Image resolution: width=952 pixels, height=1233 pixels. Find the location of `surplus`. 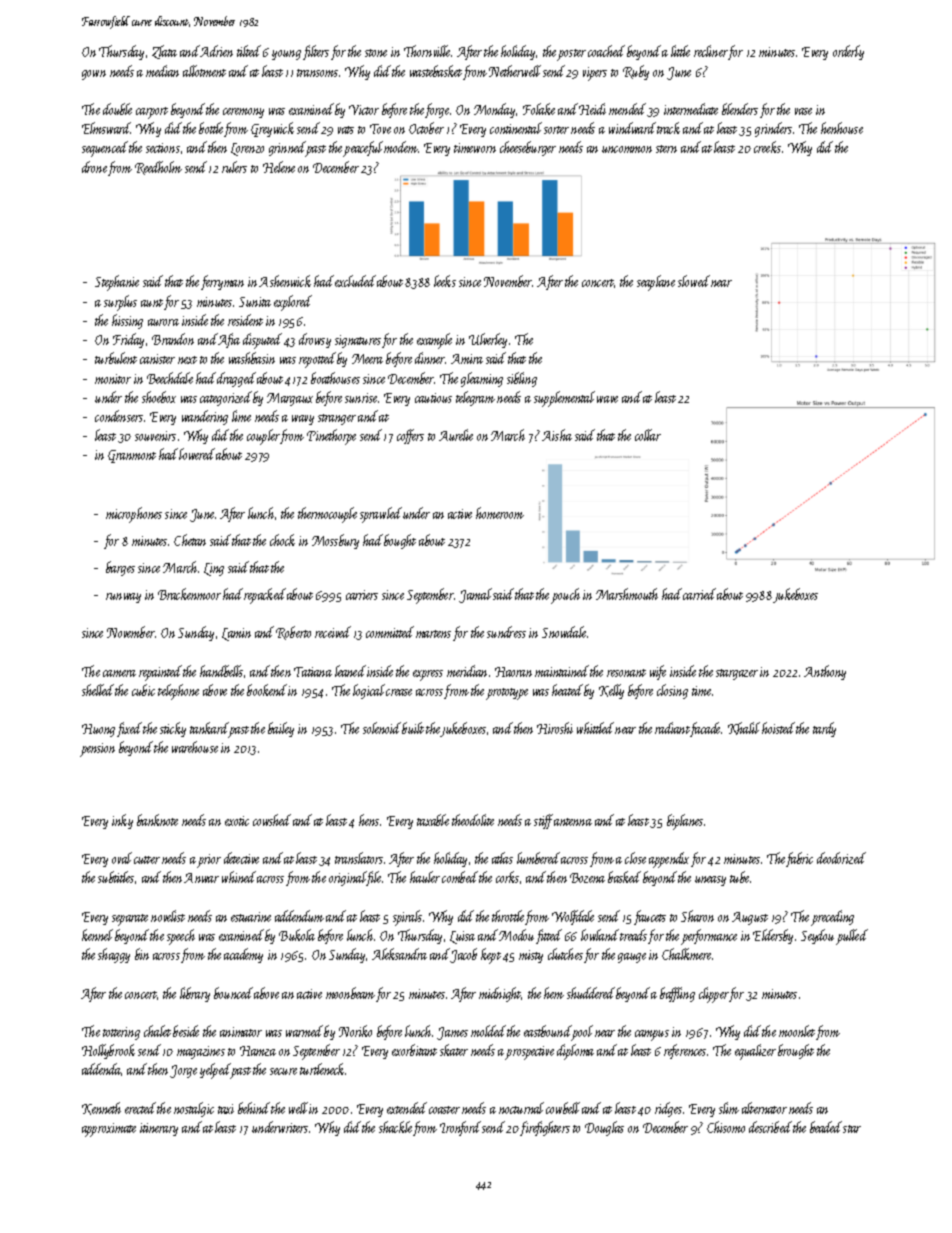

surplus is located at coordinates (120, 303).
